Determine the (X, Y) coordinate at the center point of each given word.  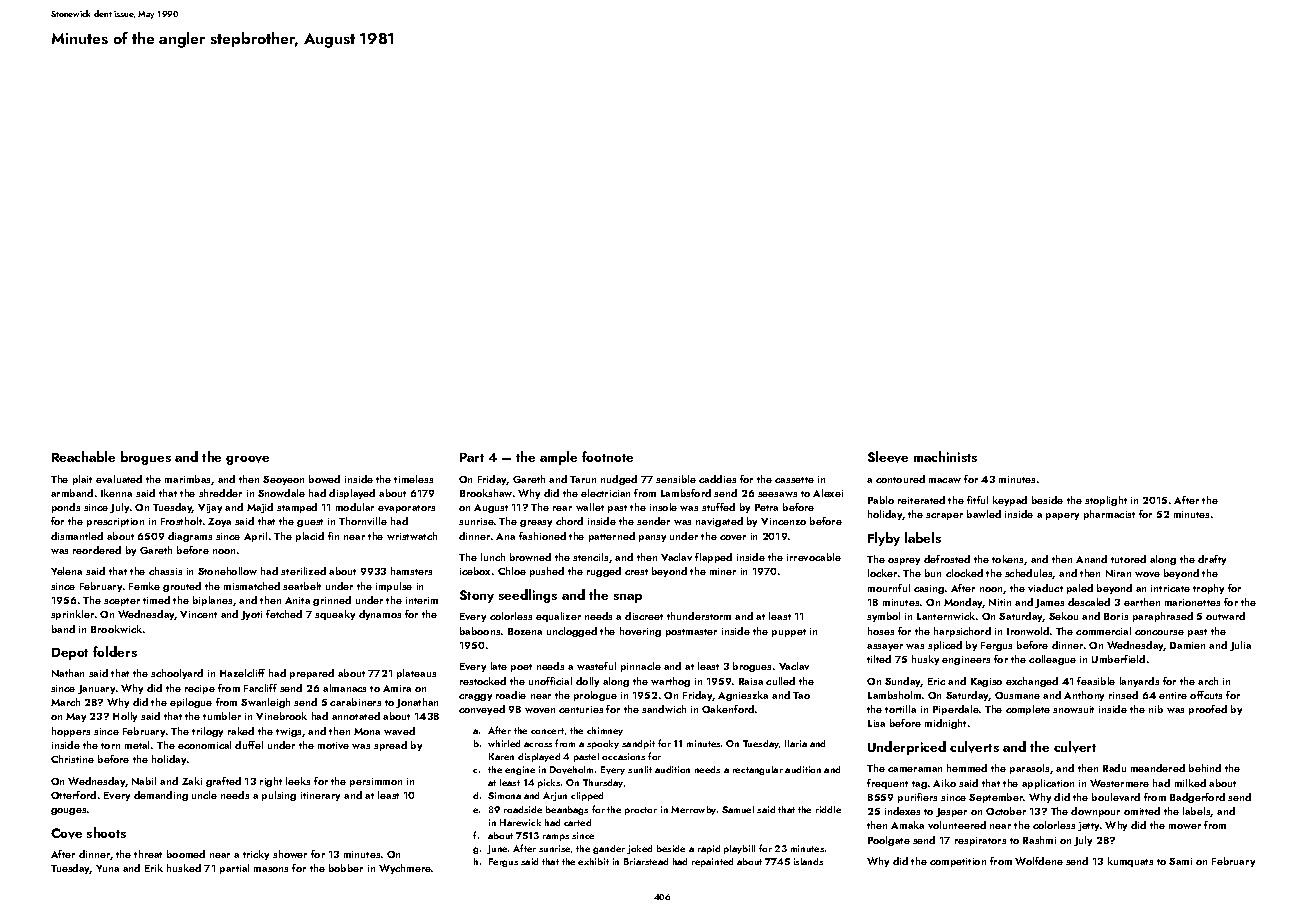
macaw (945, 480)
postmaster (691, 633)
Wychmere (405, 869)
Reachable (83, 456)
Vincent (198, 614)
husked (184, 868)
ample (558, 458)
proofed (1208, 710)
